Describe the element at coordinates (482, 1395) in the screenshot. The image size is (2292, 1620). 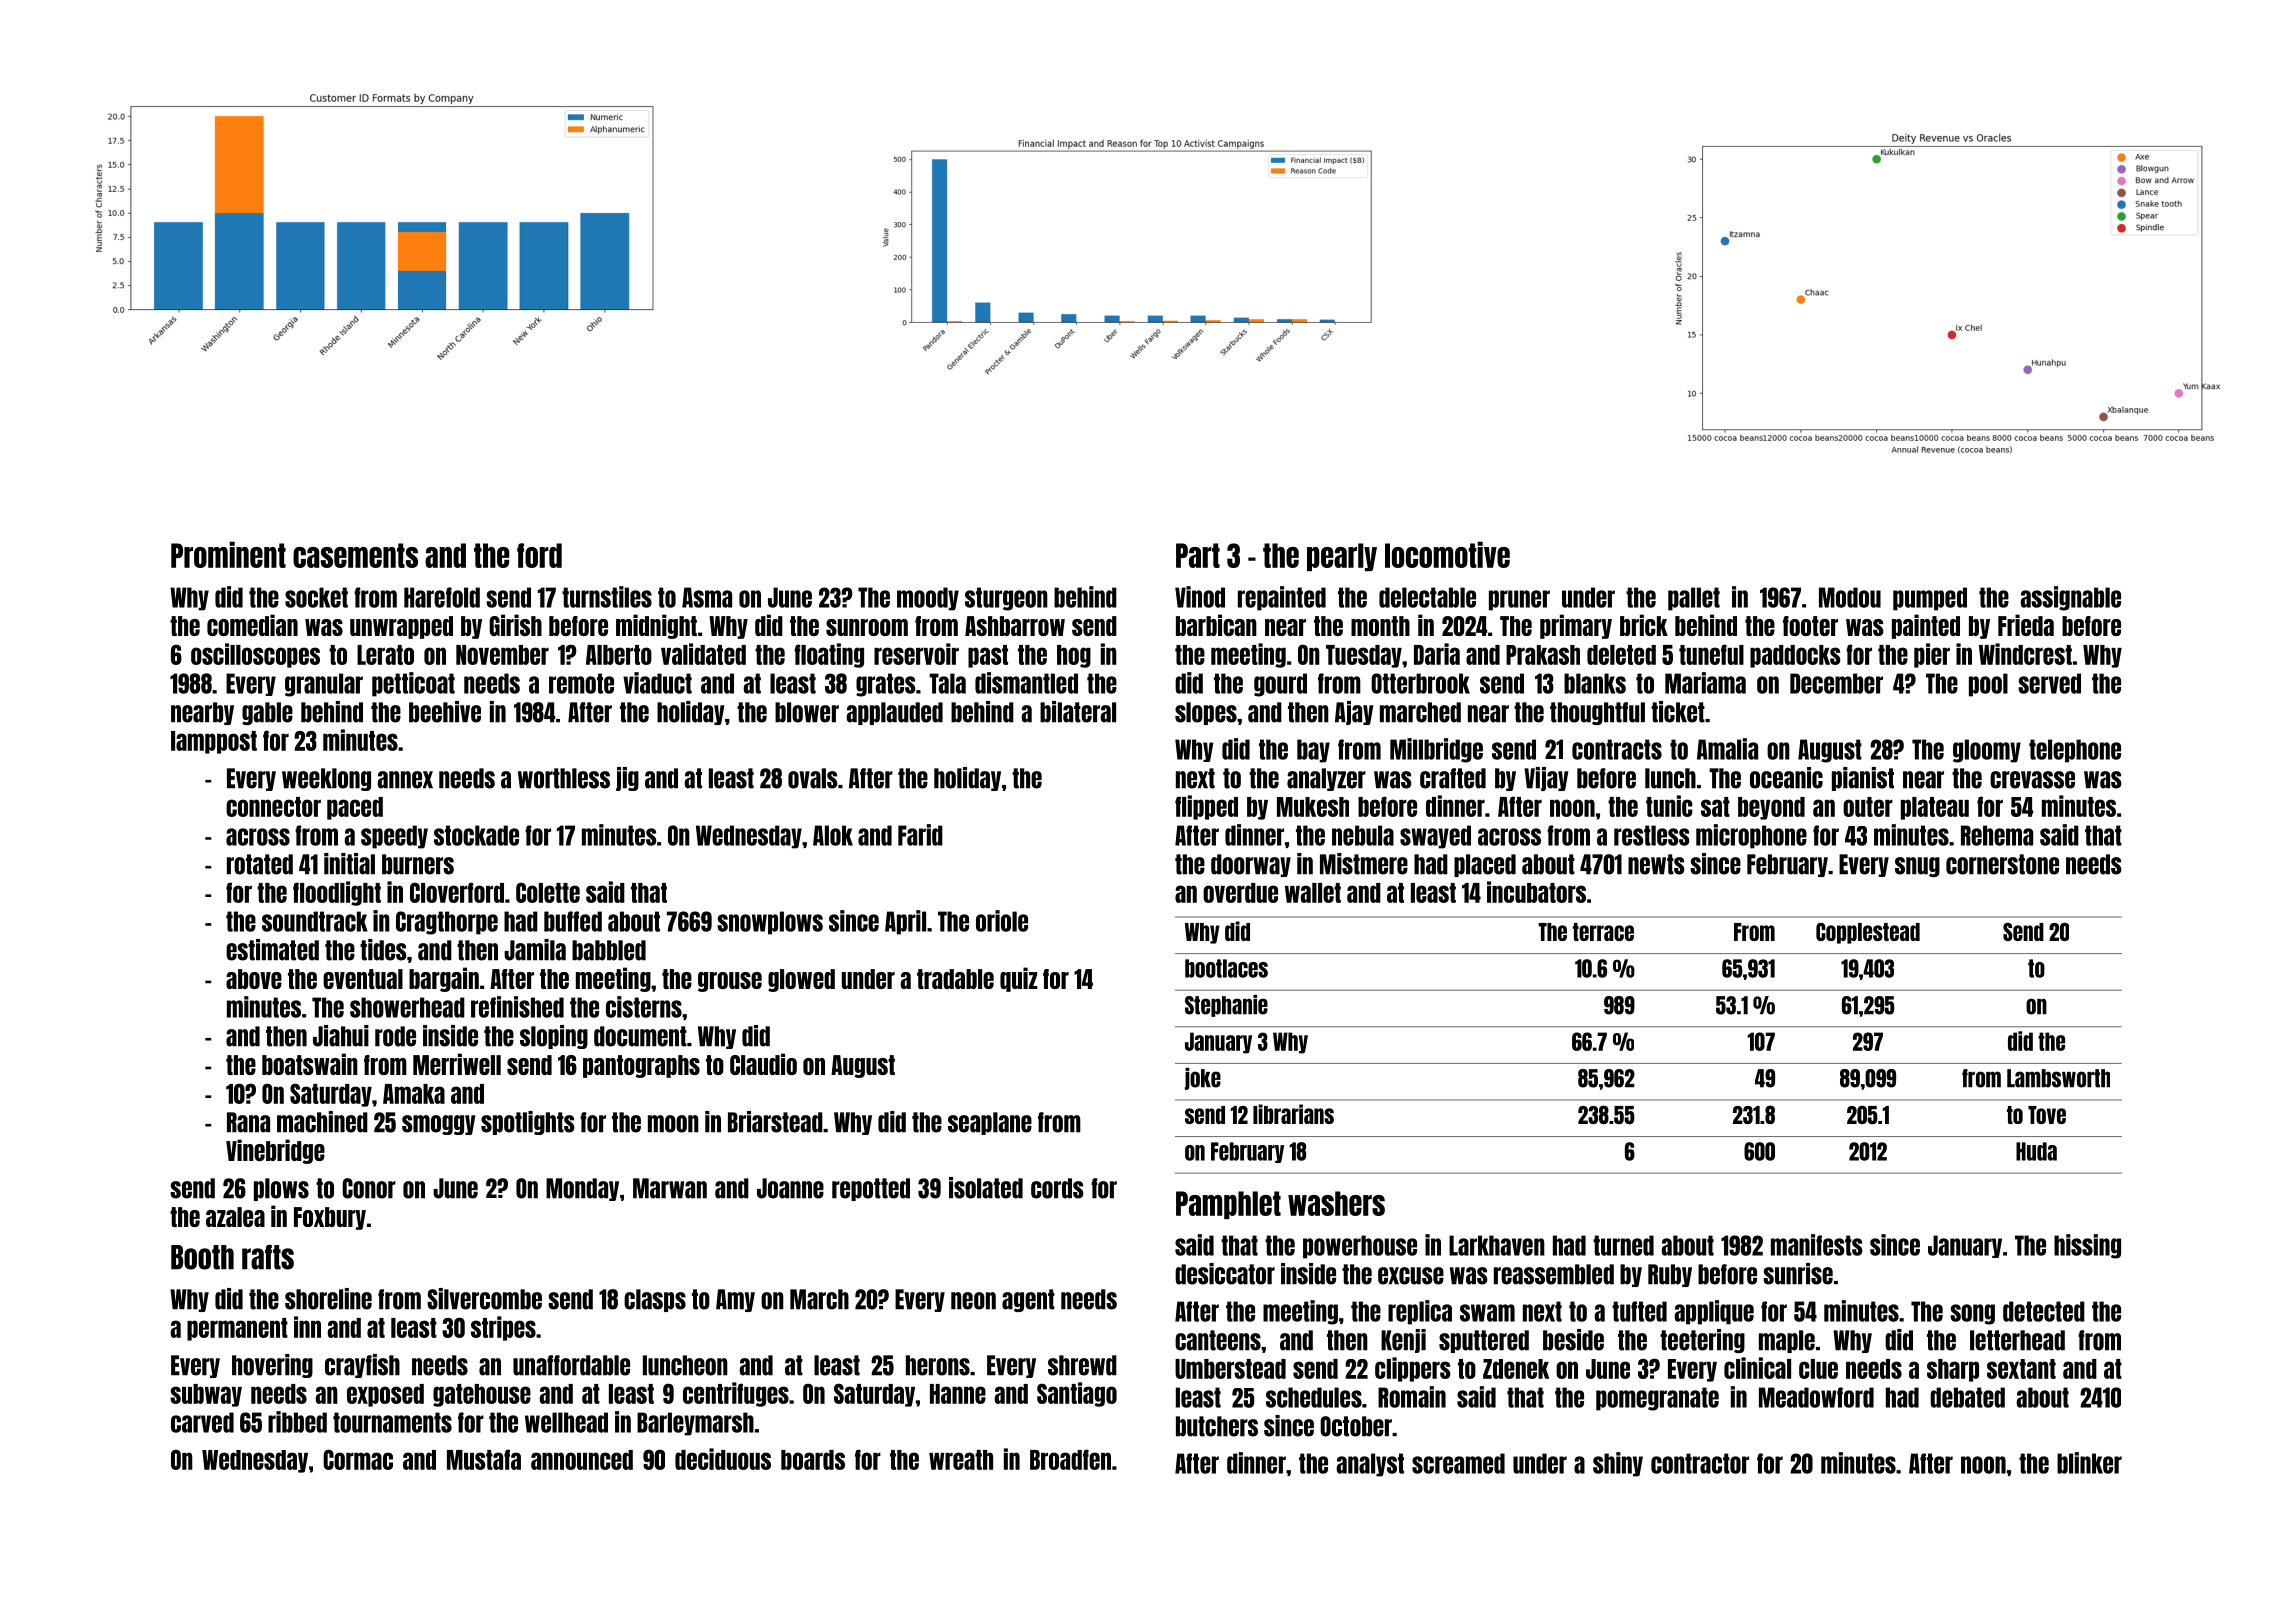
I see `gatehouse` at that location.
